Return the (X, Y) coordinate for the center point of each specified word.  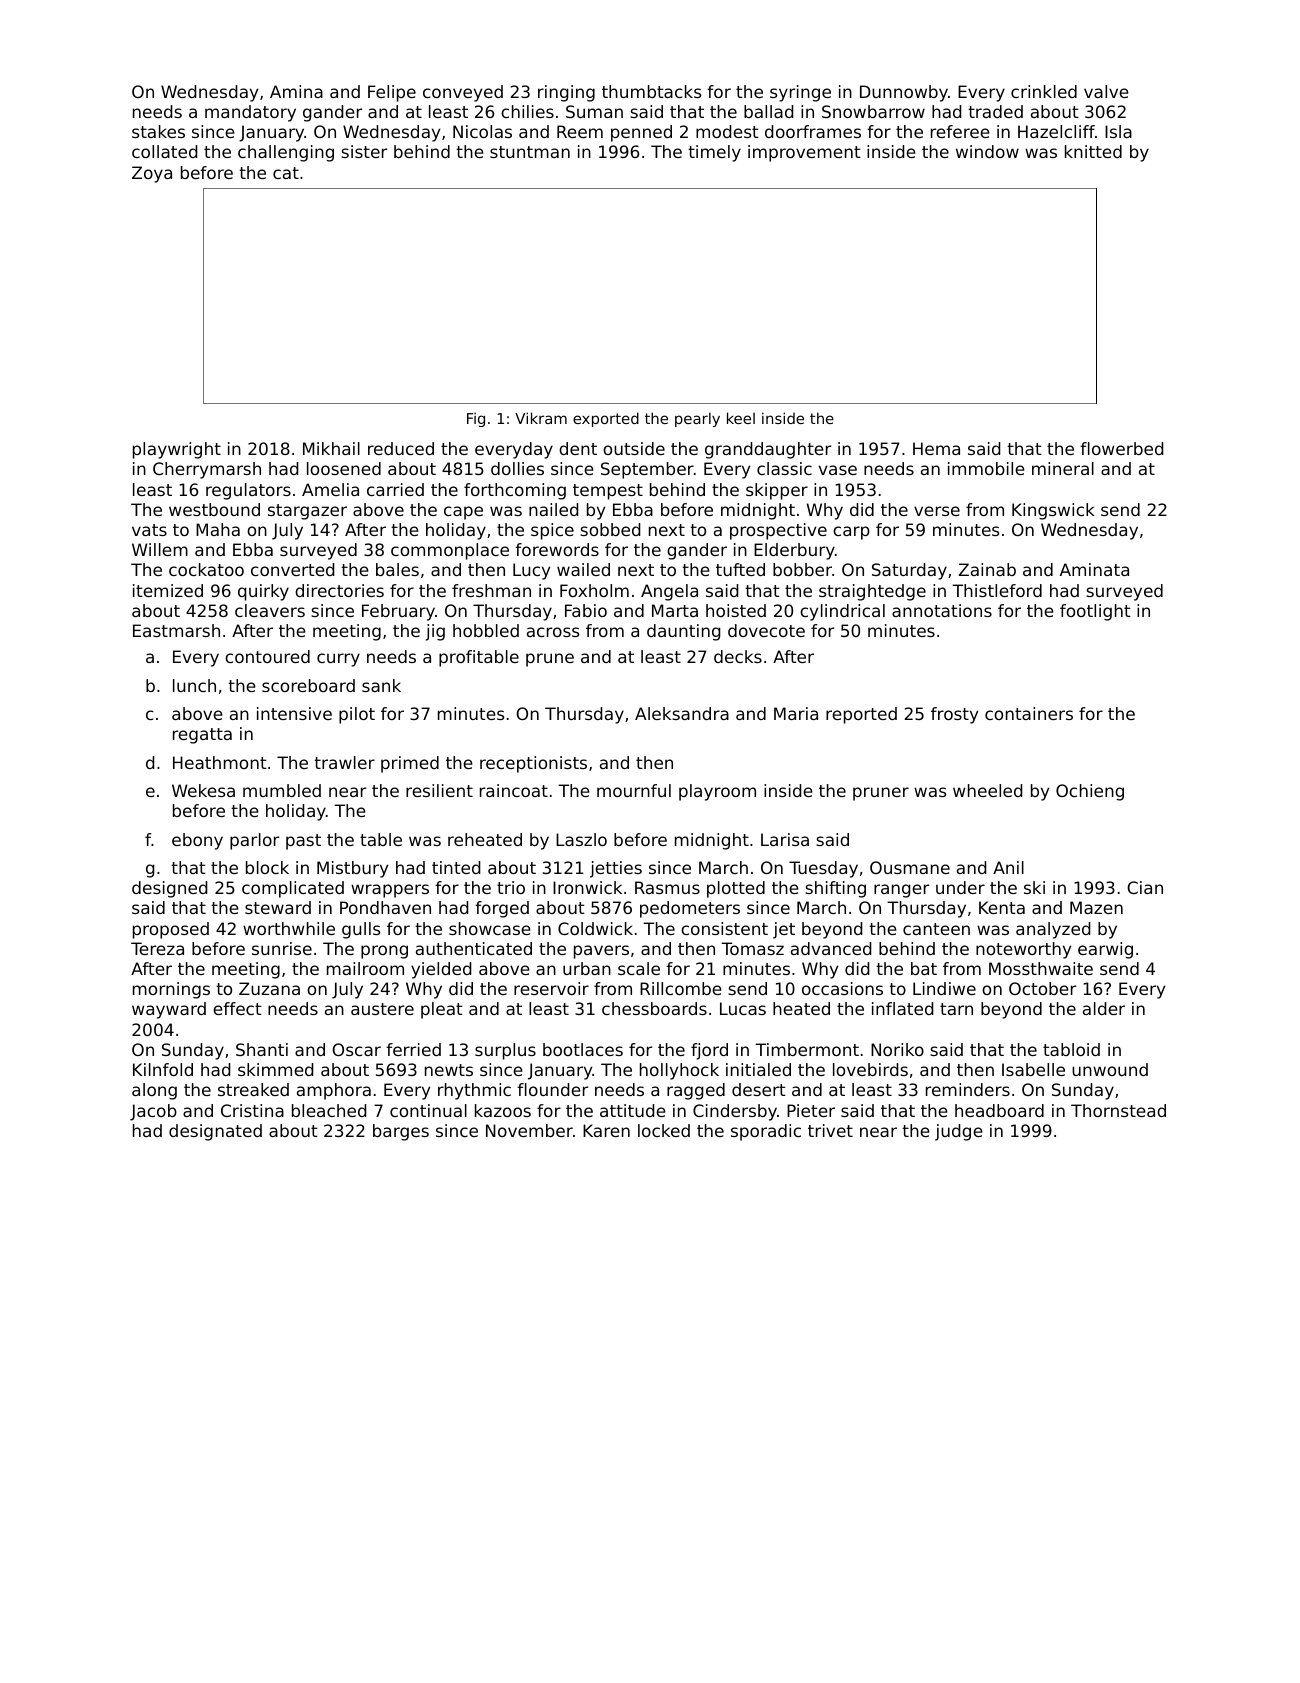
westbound (214, 509)
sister (364, 151)
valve (1106, 91)
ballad (769, 111)
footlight (1095, 612)
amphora (334, 1091)
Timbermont (807, 1049)
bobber (802, 569)
